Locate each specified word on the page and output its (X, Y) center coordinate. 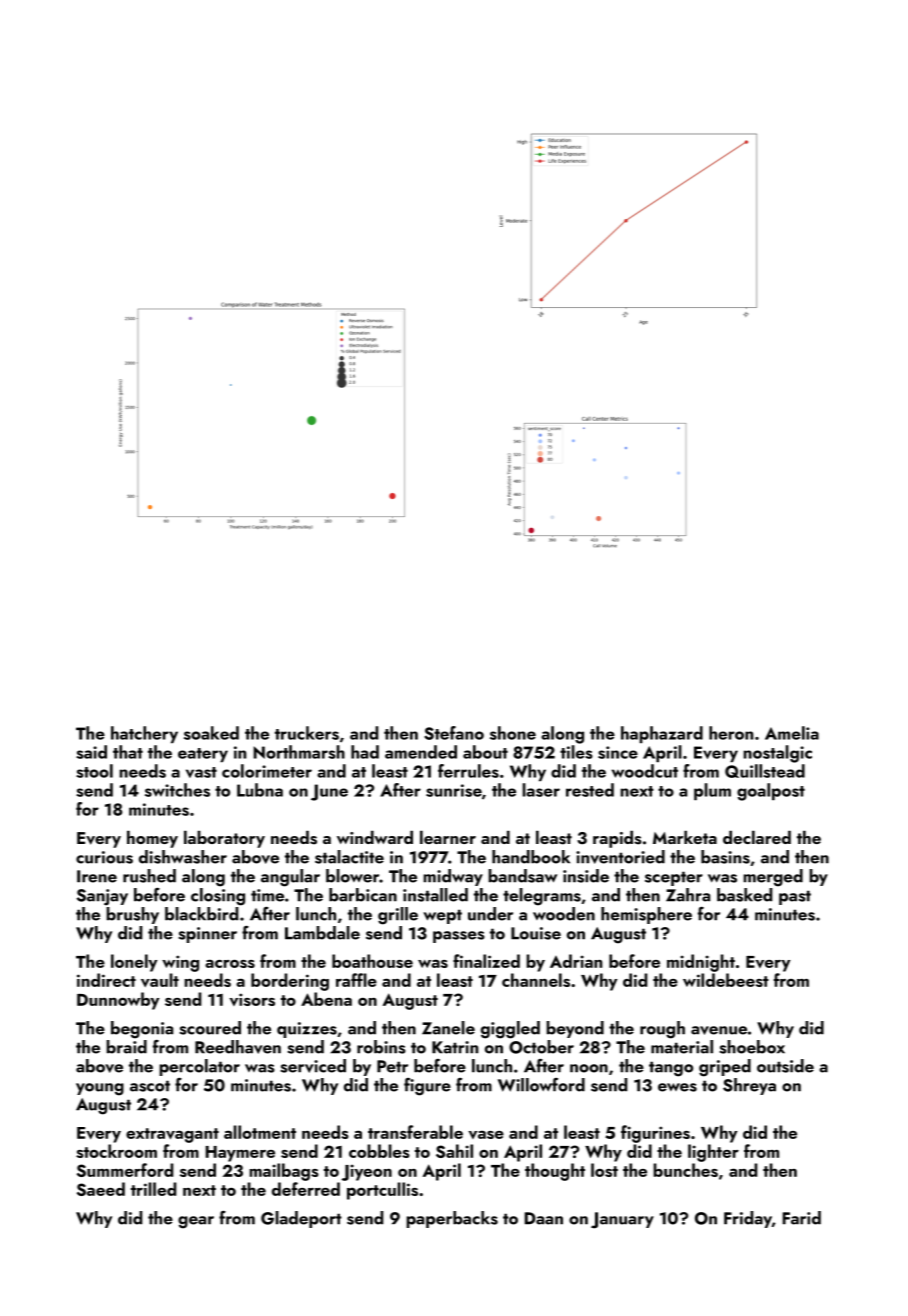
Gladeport (301, 1219)
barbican (363, 895)
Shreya (749, 1086)
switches (177, 790)
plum (712, 791)
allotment (260, 1132)
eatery (203, 755)
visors (252, 999)
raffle (356, 980)
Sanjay (102, 897)
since (618, 752)
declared (757, 837)
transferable (415, 1132)
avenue (719, 1030)
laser (541, 790)
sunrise (454, 790)
